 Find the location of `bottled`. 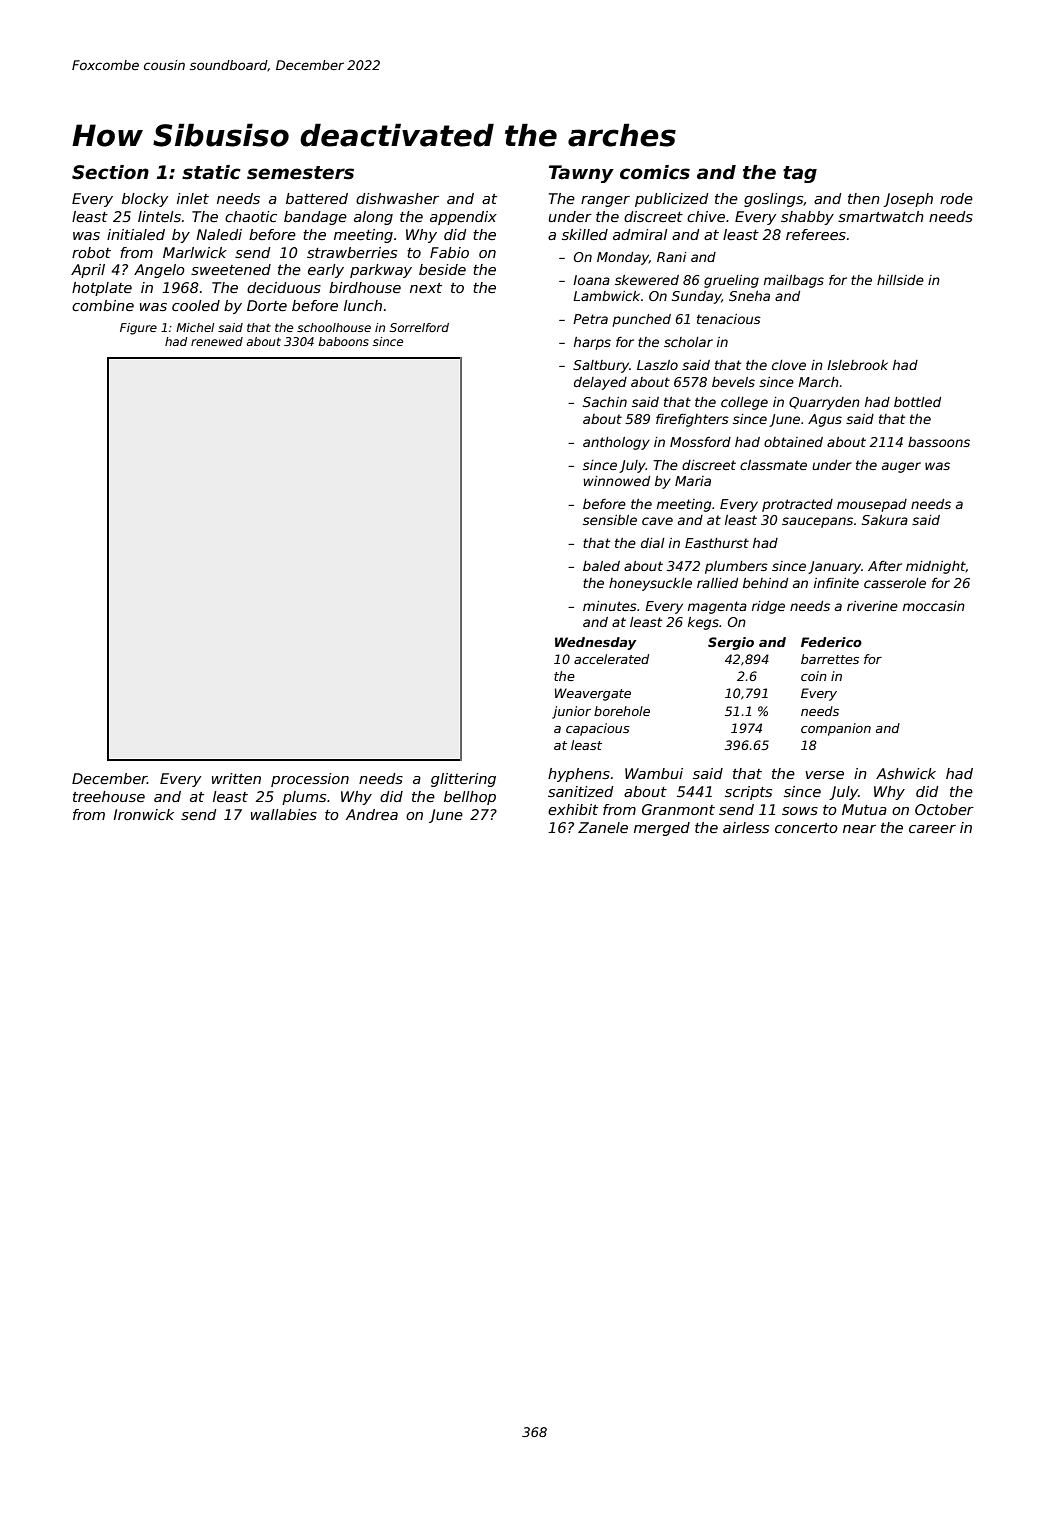

bottled is located at coordinates (917, 402).
